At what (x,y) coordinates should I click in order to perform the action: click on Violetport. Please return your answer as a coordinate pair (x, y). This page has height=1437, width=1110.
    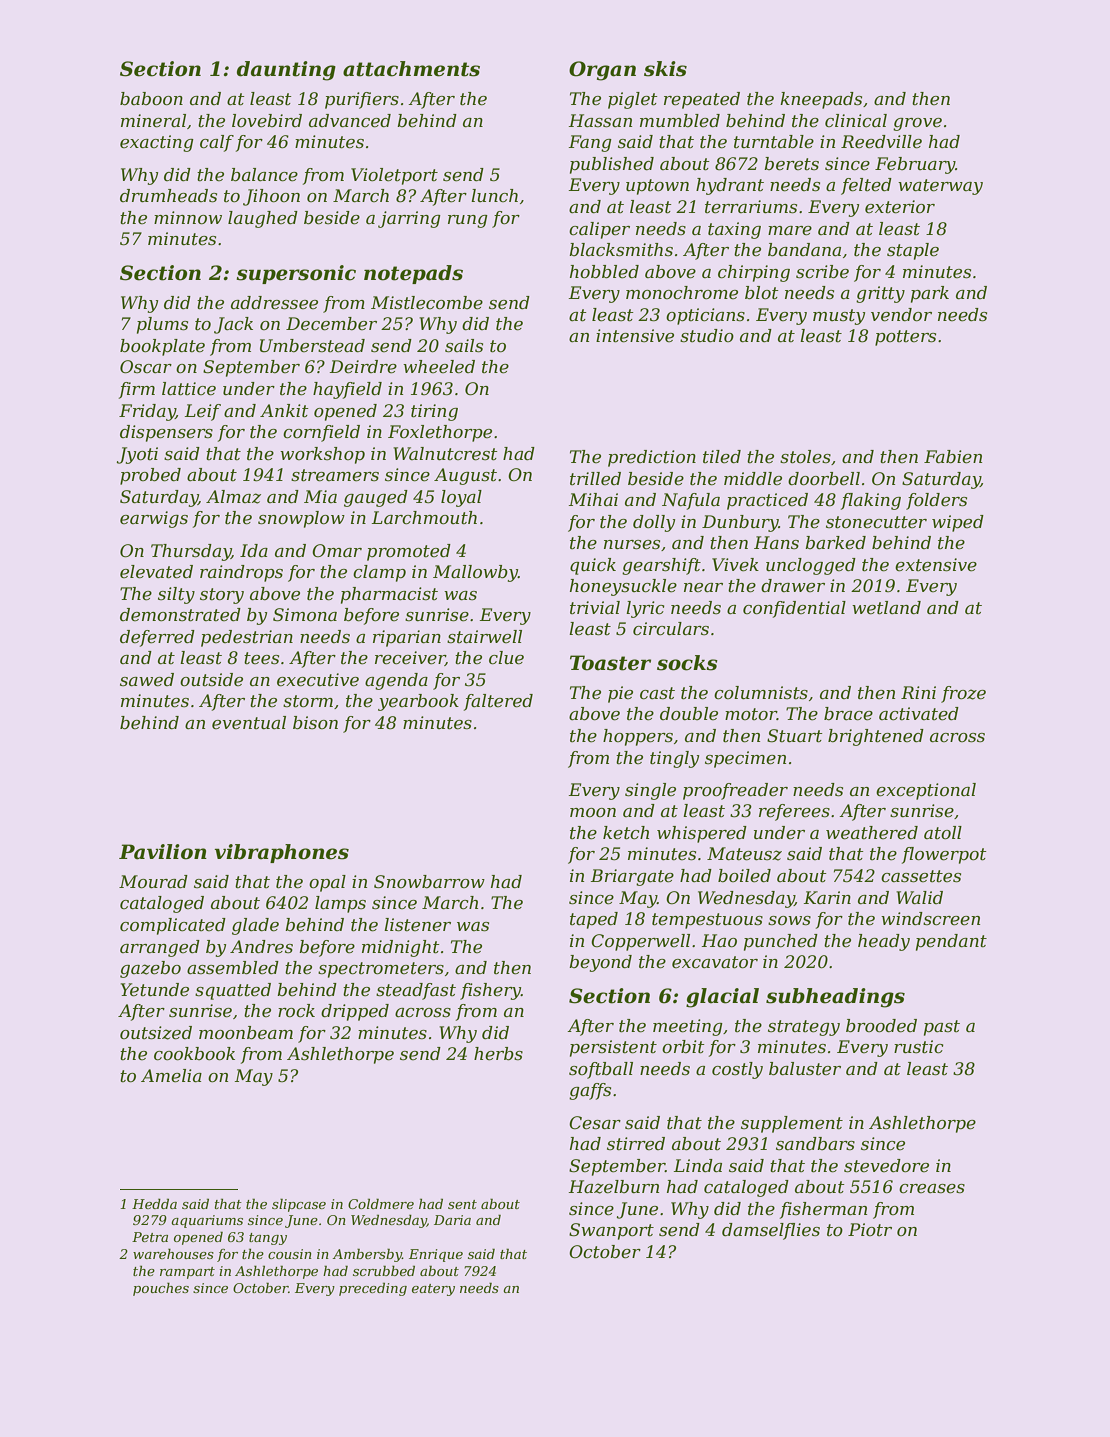
    Looking at the image, I should click on (394, 176).
